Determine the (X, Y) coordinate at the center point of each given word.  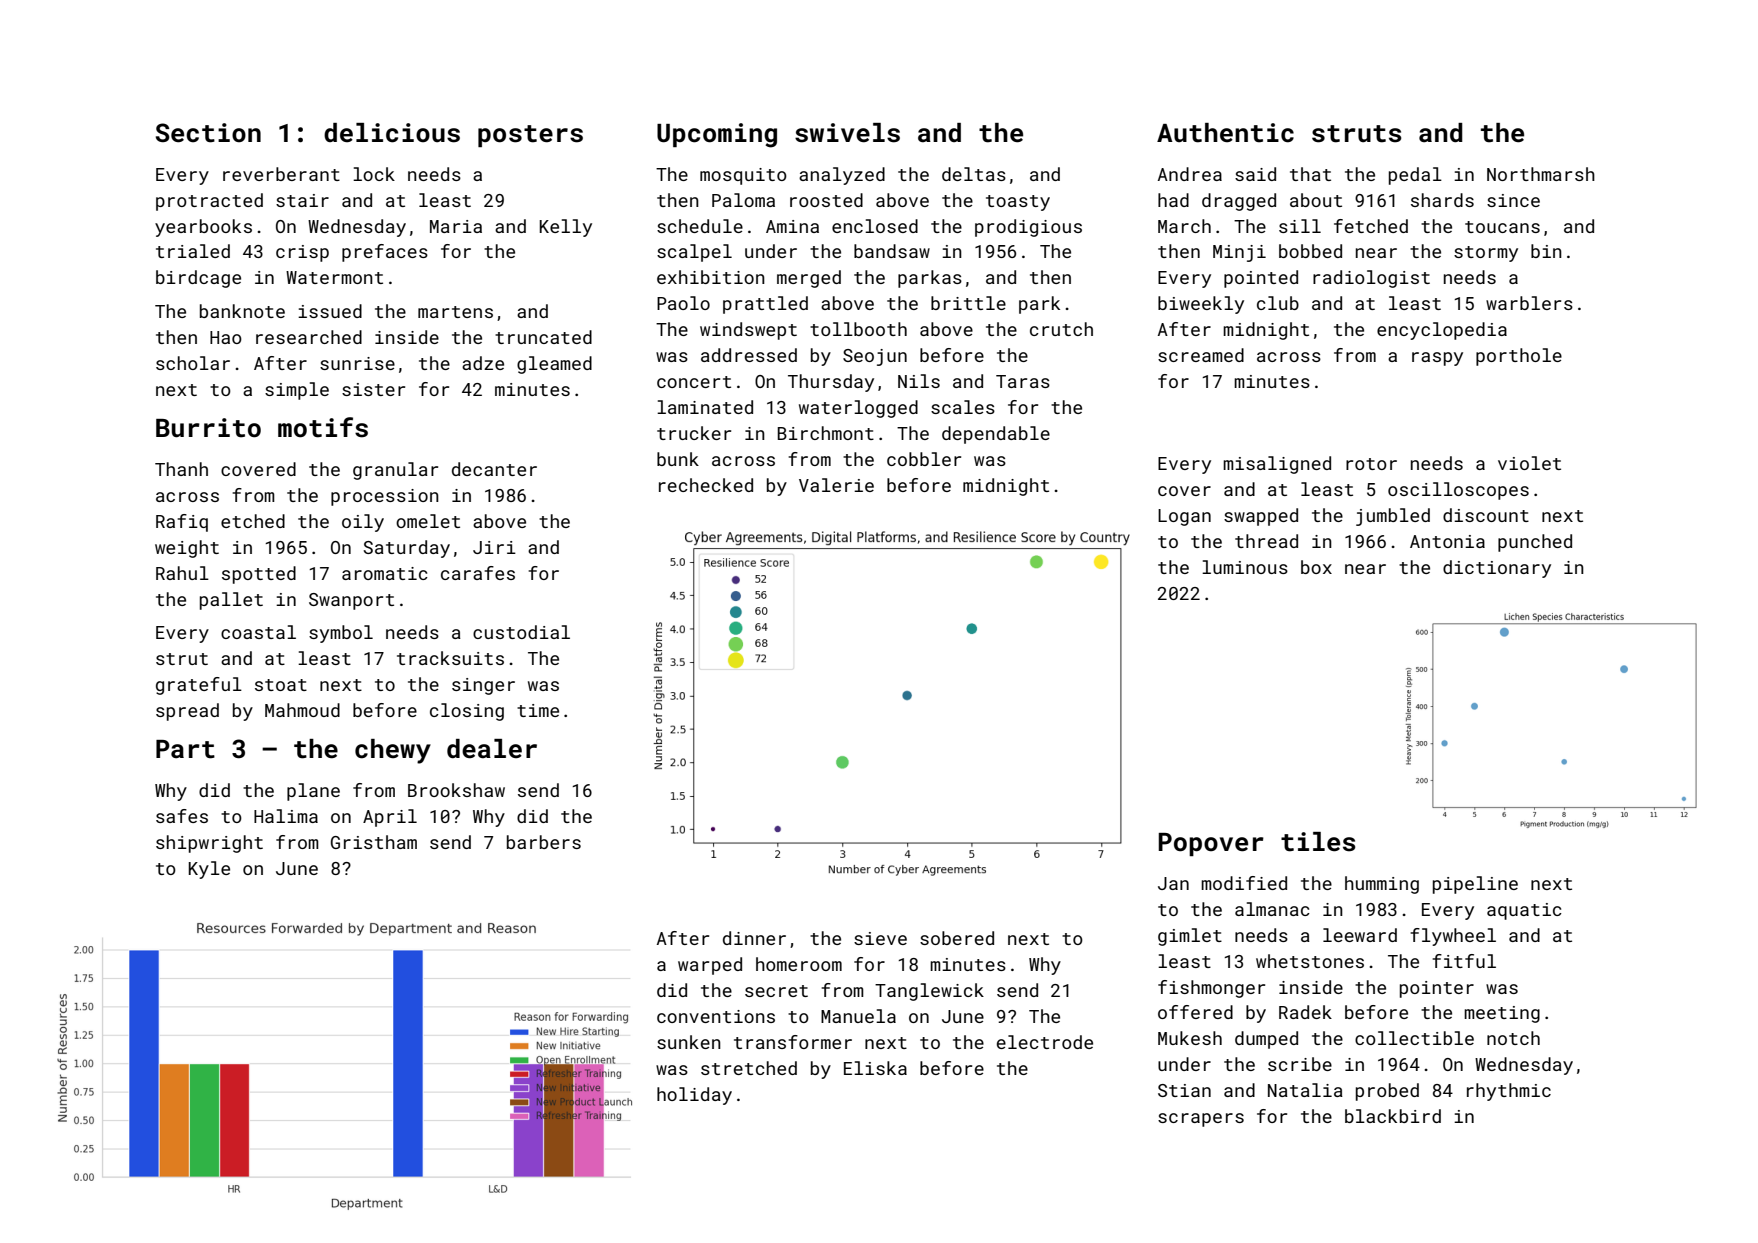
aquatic (1524, 911)
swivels (847, 133)
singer (483, 686)
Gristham (374, 842)
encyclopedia (1442, 331)
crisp (302, 253)
